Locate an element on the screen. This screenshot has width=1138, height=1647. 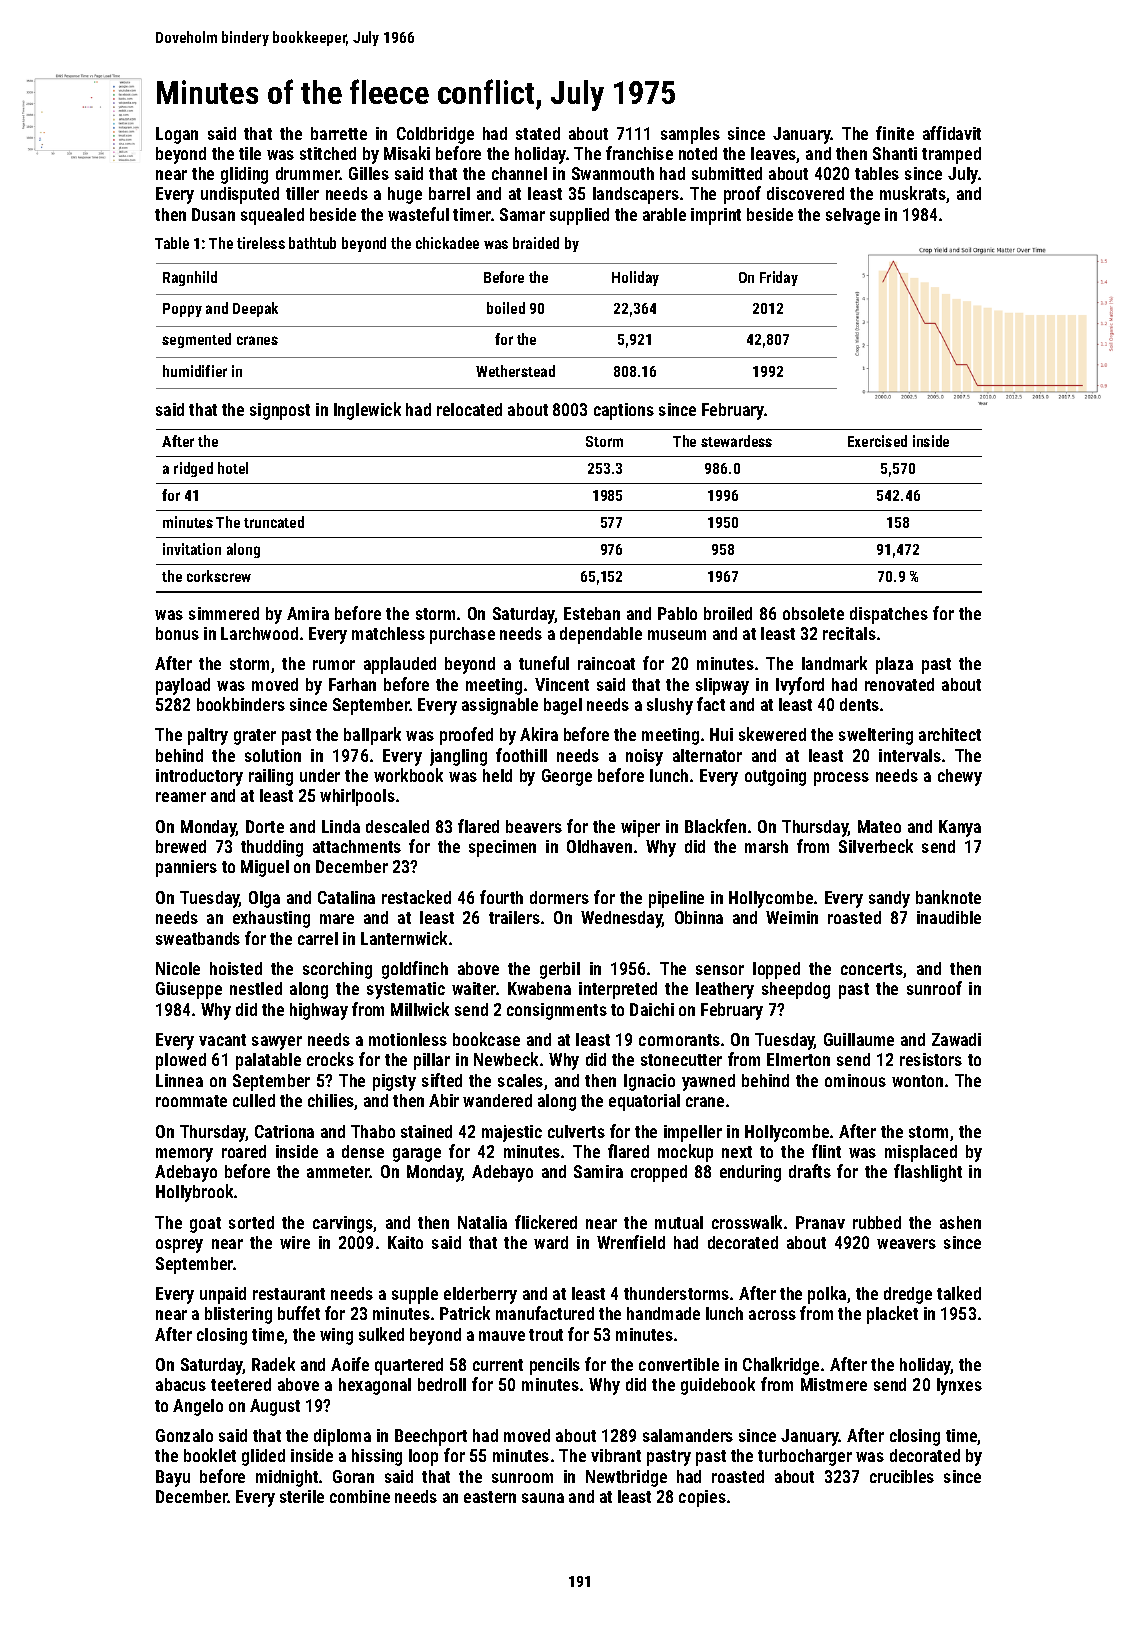
bonus is located at coordinates (177, 633).
